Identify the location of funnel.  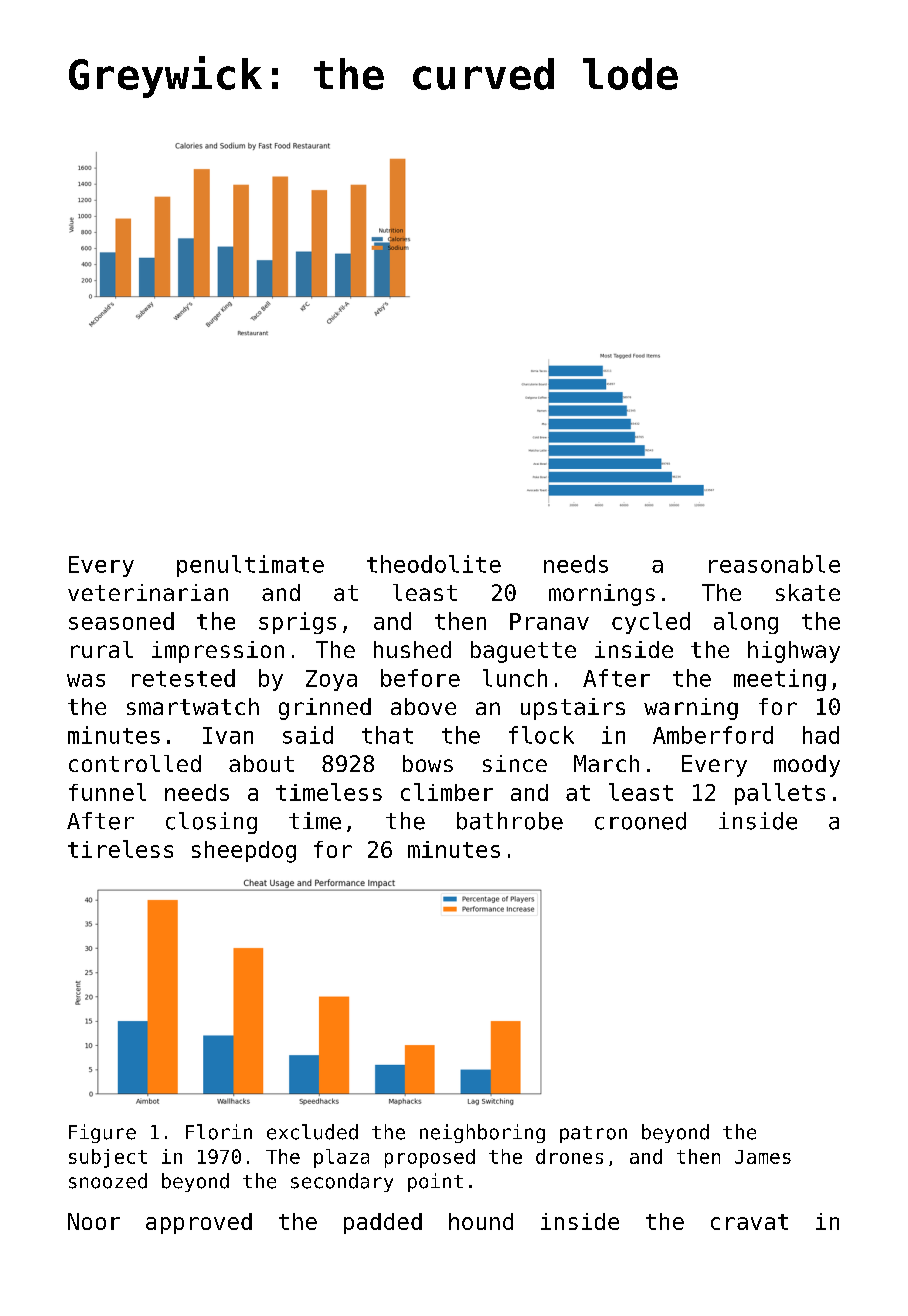
(107, 792).
